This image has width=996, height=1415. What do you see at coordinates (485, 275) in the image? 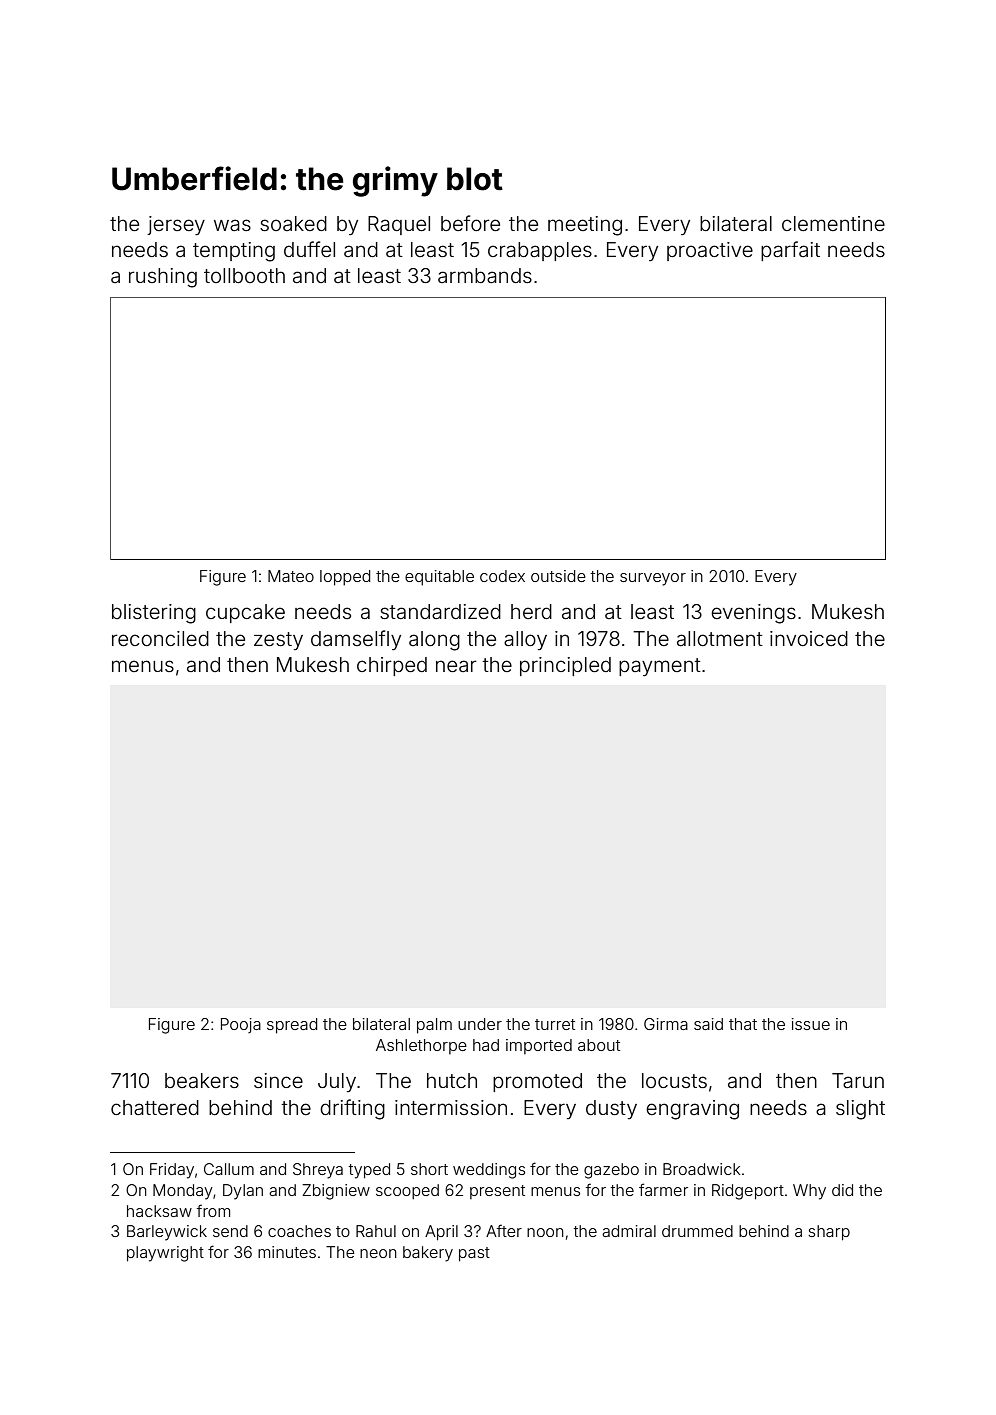
I see `armbands` at bounding box center [485, 275].
